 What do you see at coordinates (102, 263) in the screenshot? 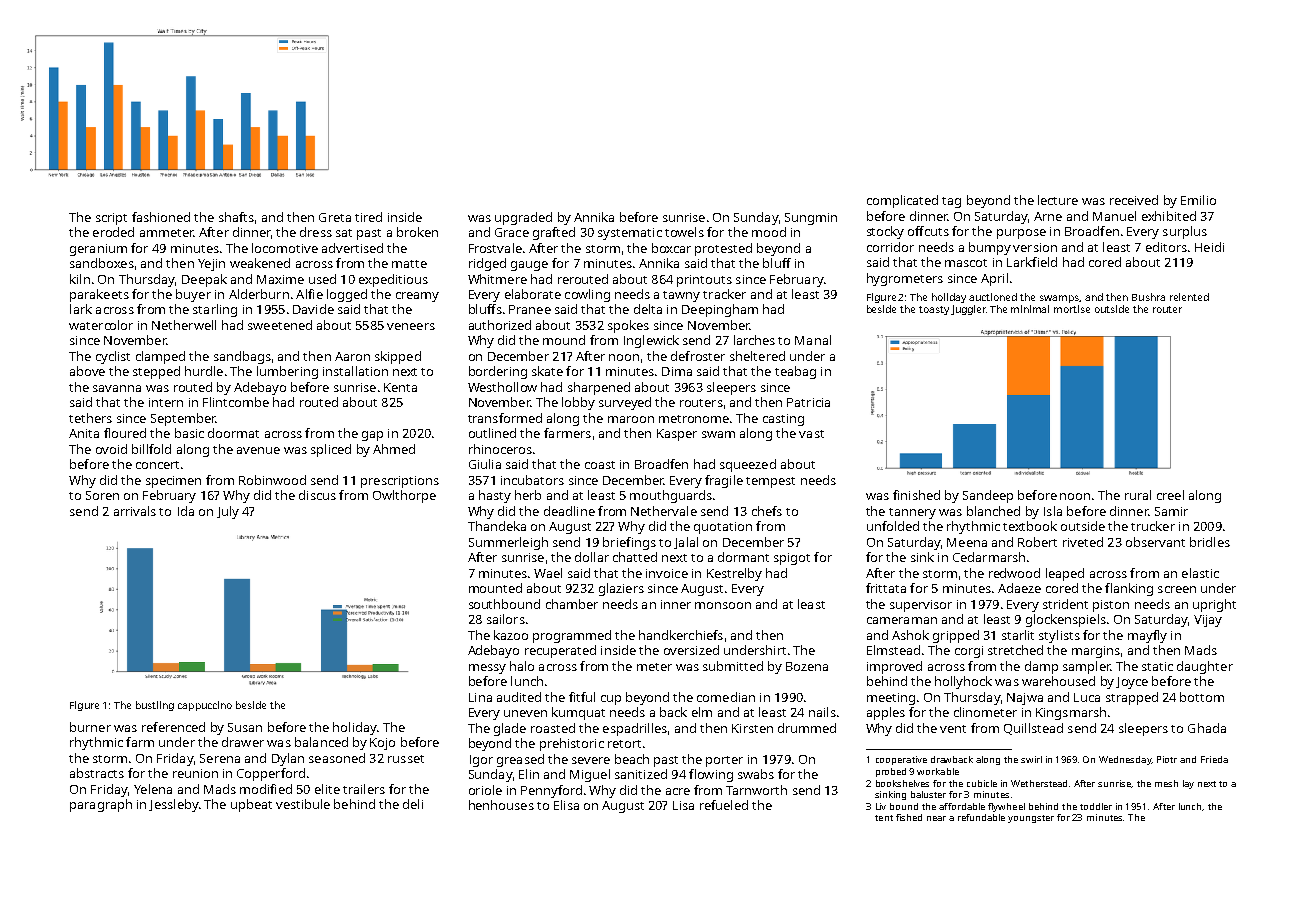
I see `sandboxes` at bounding box center [102, 263].
